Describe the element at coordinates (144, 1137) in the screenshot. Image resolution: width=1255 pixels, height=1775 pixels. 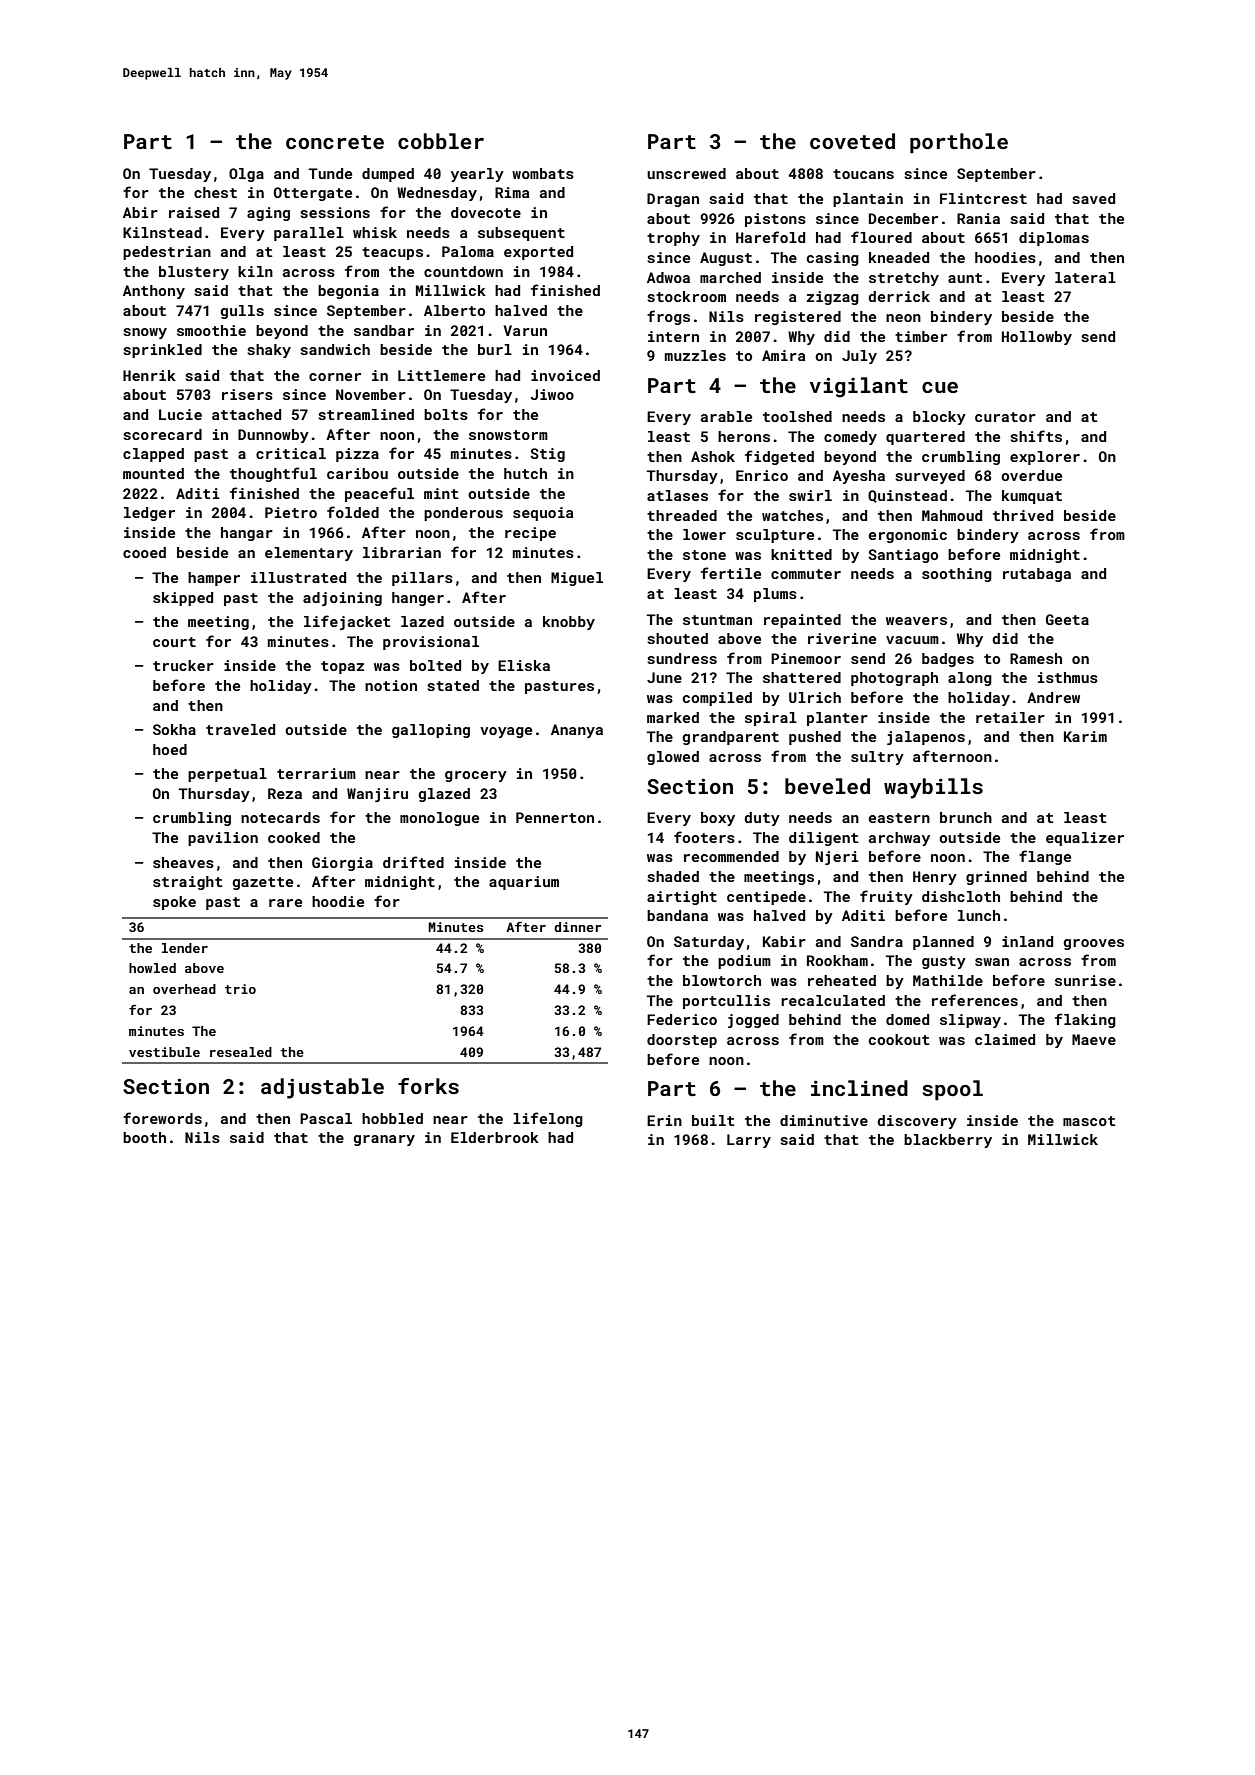
I see `booth` at that location.
